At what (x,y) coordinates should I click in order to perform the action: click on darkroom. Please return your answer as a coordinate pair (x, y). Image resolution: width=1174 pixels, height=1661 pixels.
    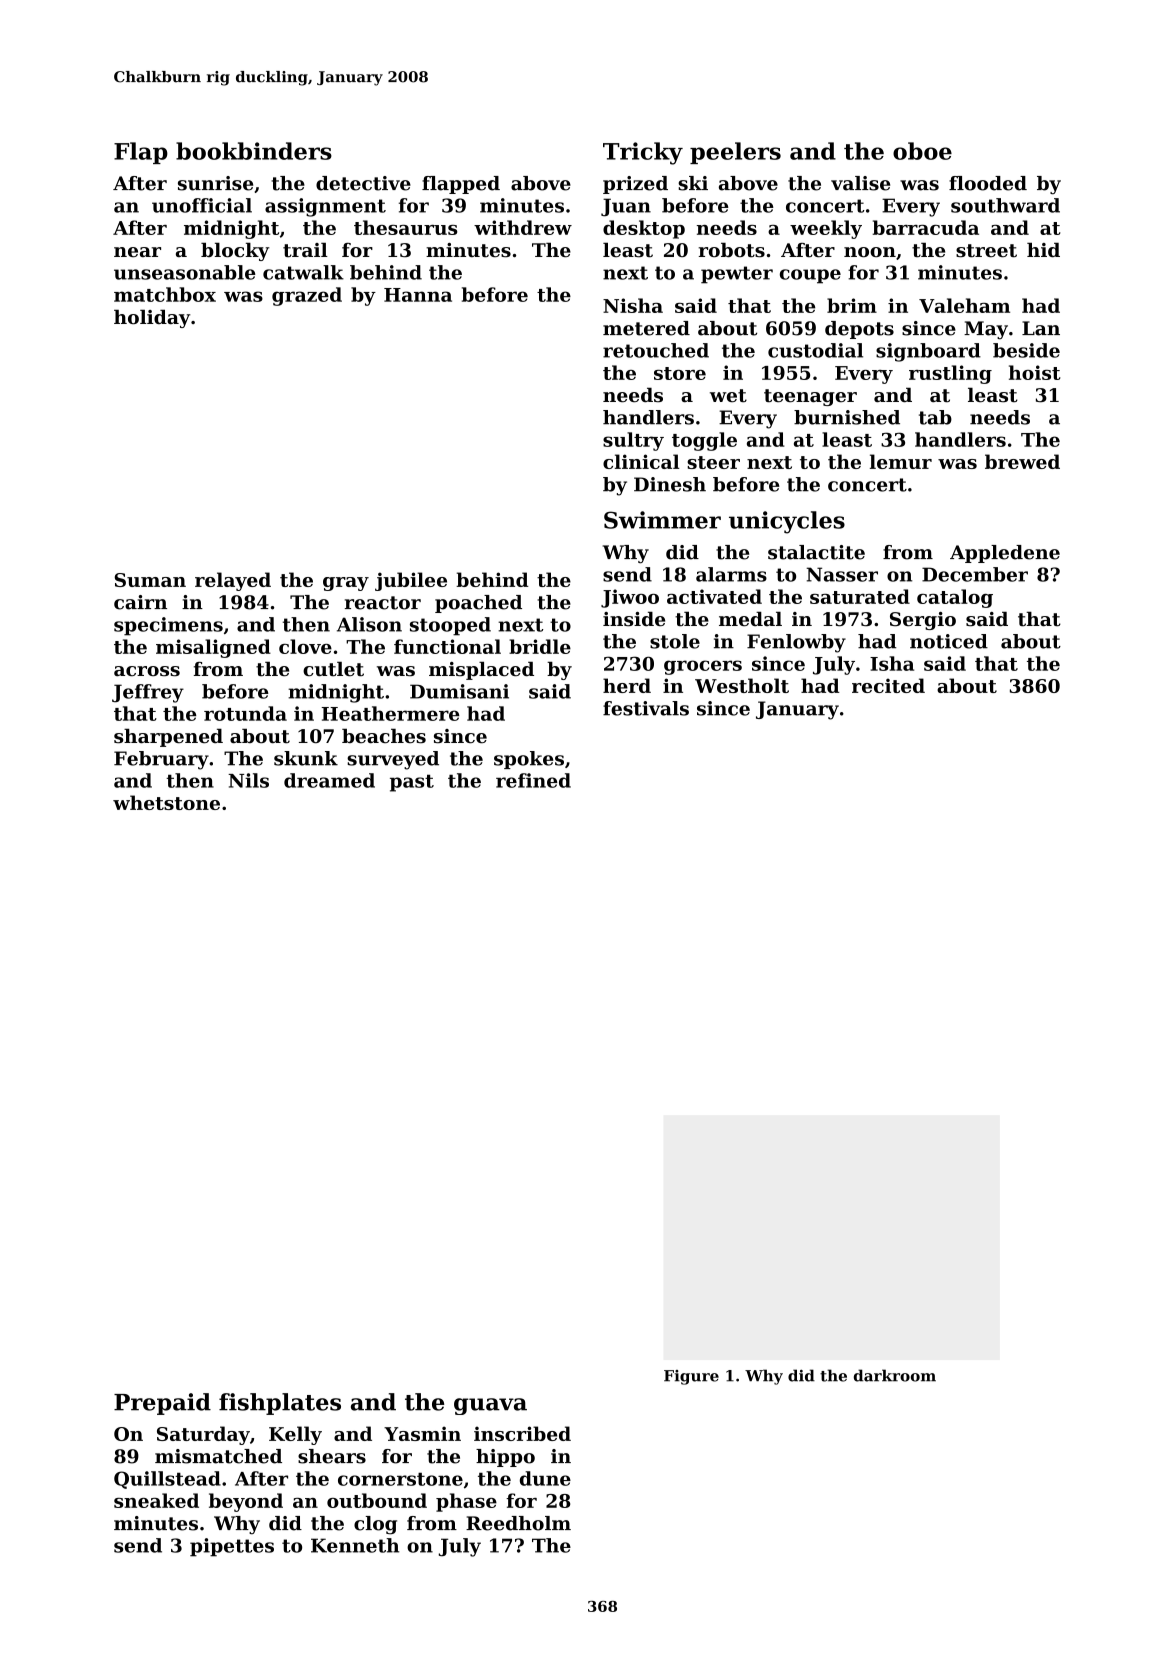
    Looking at the image, I should click on (895, 1375).
